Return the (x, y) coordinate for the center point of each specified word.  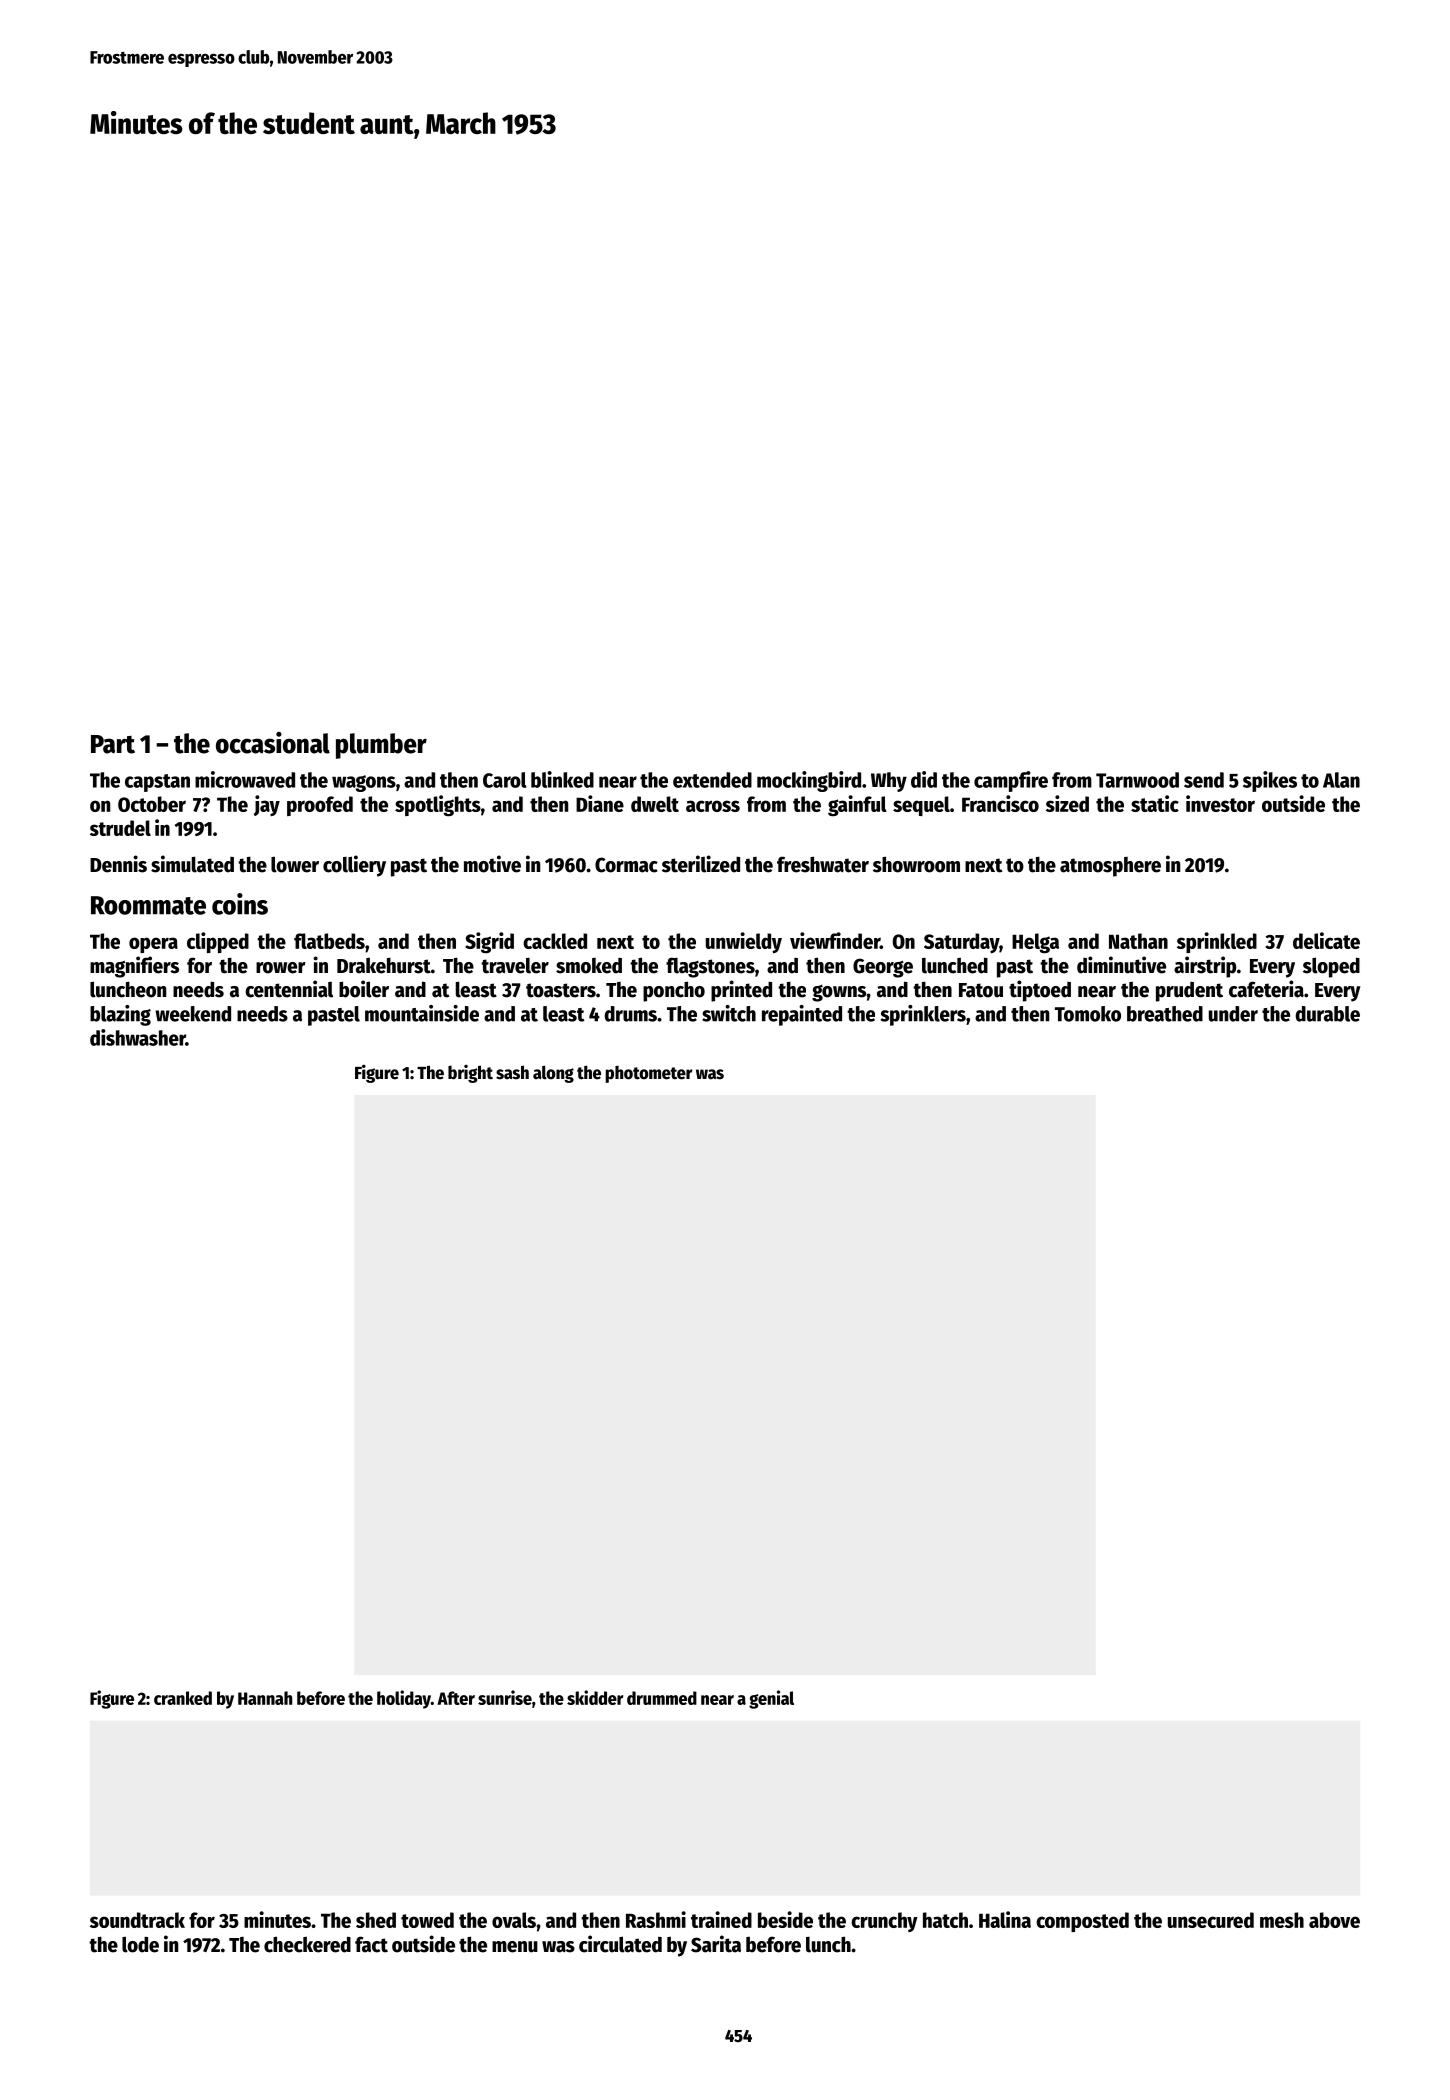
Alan (1341, 780)
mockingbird (809, 781)
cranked (183, 1698)
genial (771, 1699)
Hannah (265, 1698)
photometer (648, 1074)
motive (492, 864)
